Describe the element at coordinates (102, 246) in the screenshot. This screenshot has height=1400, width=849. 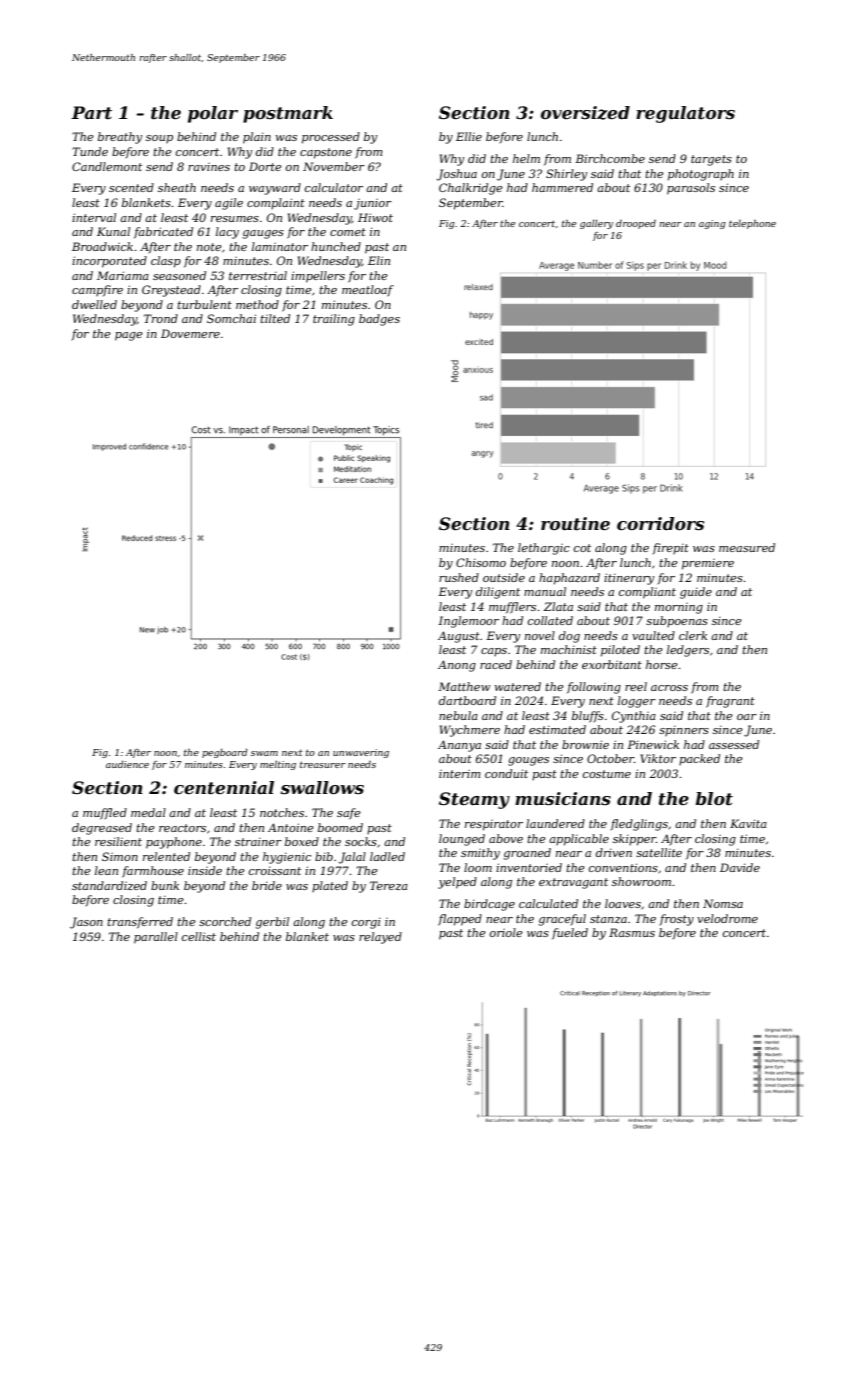
I see `Broadwick` at that location.
